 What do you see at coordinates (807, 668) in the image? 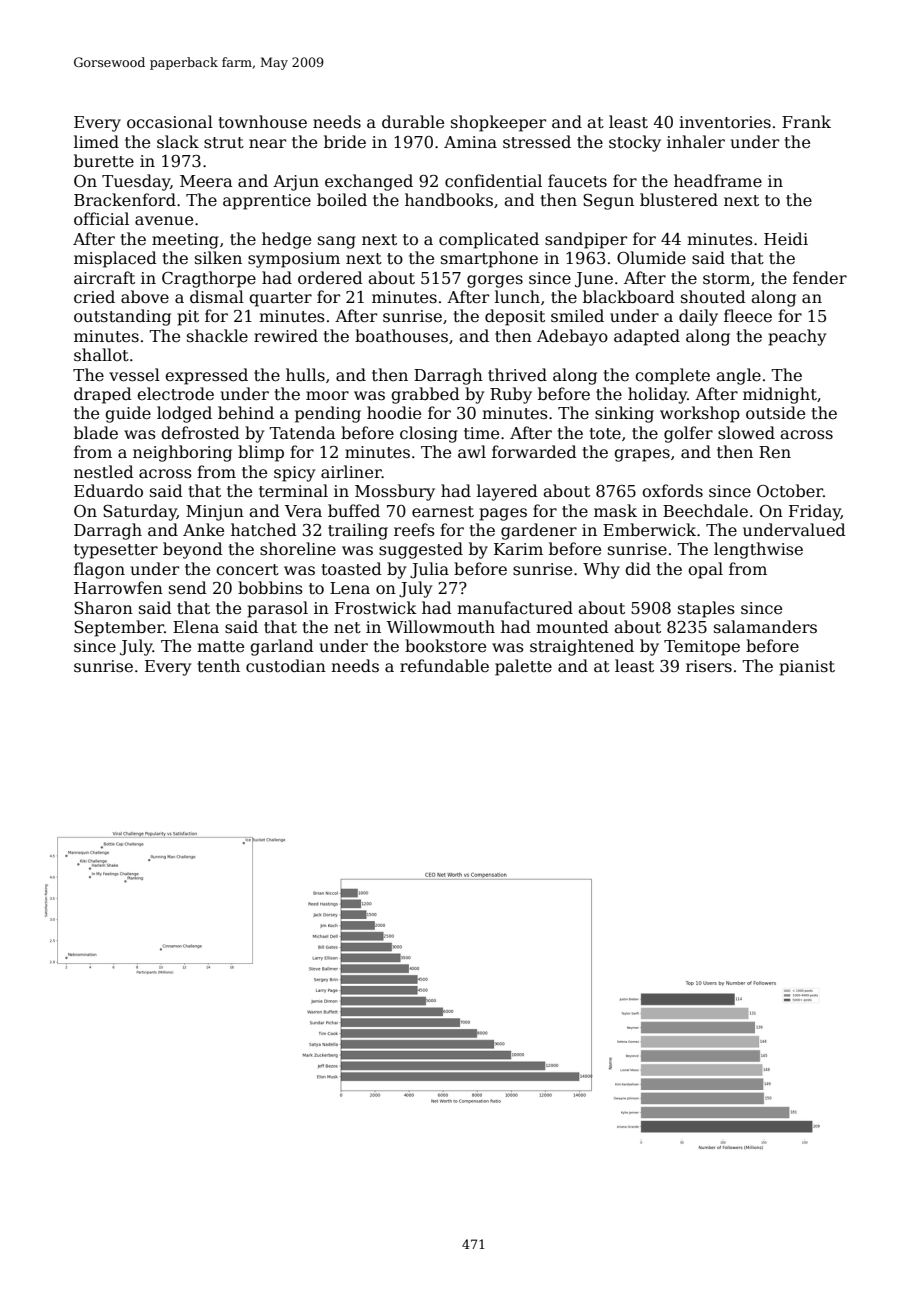
I see `pianist` at bounding box center [807, 668].
